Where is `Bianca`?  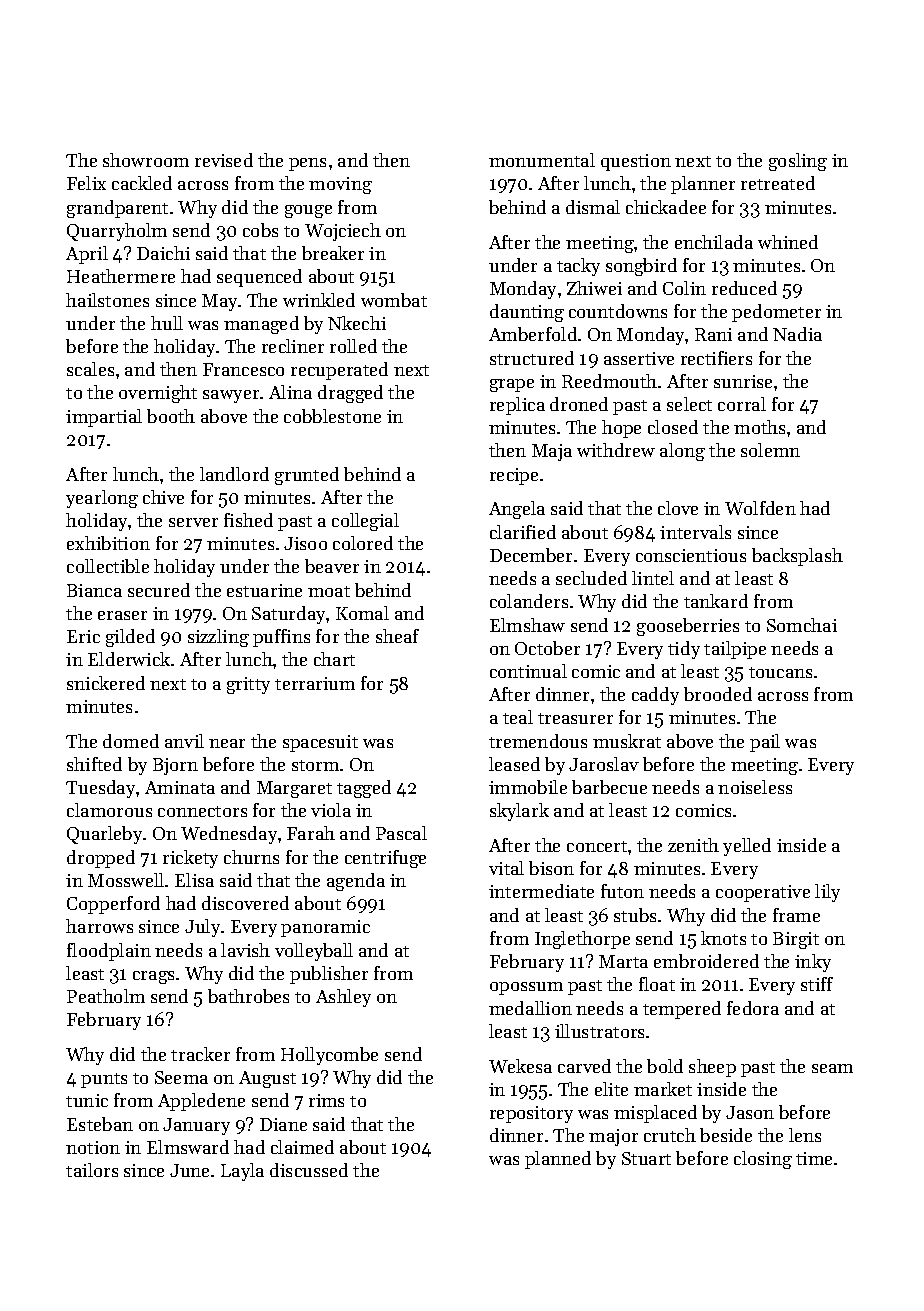 Bianca is located at coordinates (94, 590).
